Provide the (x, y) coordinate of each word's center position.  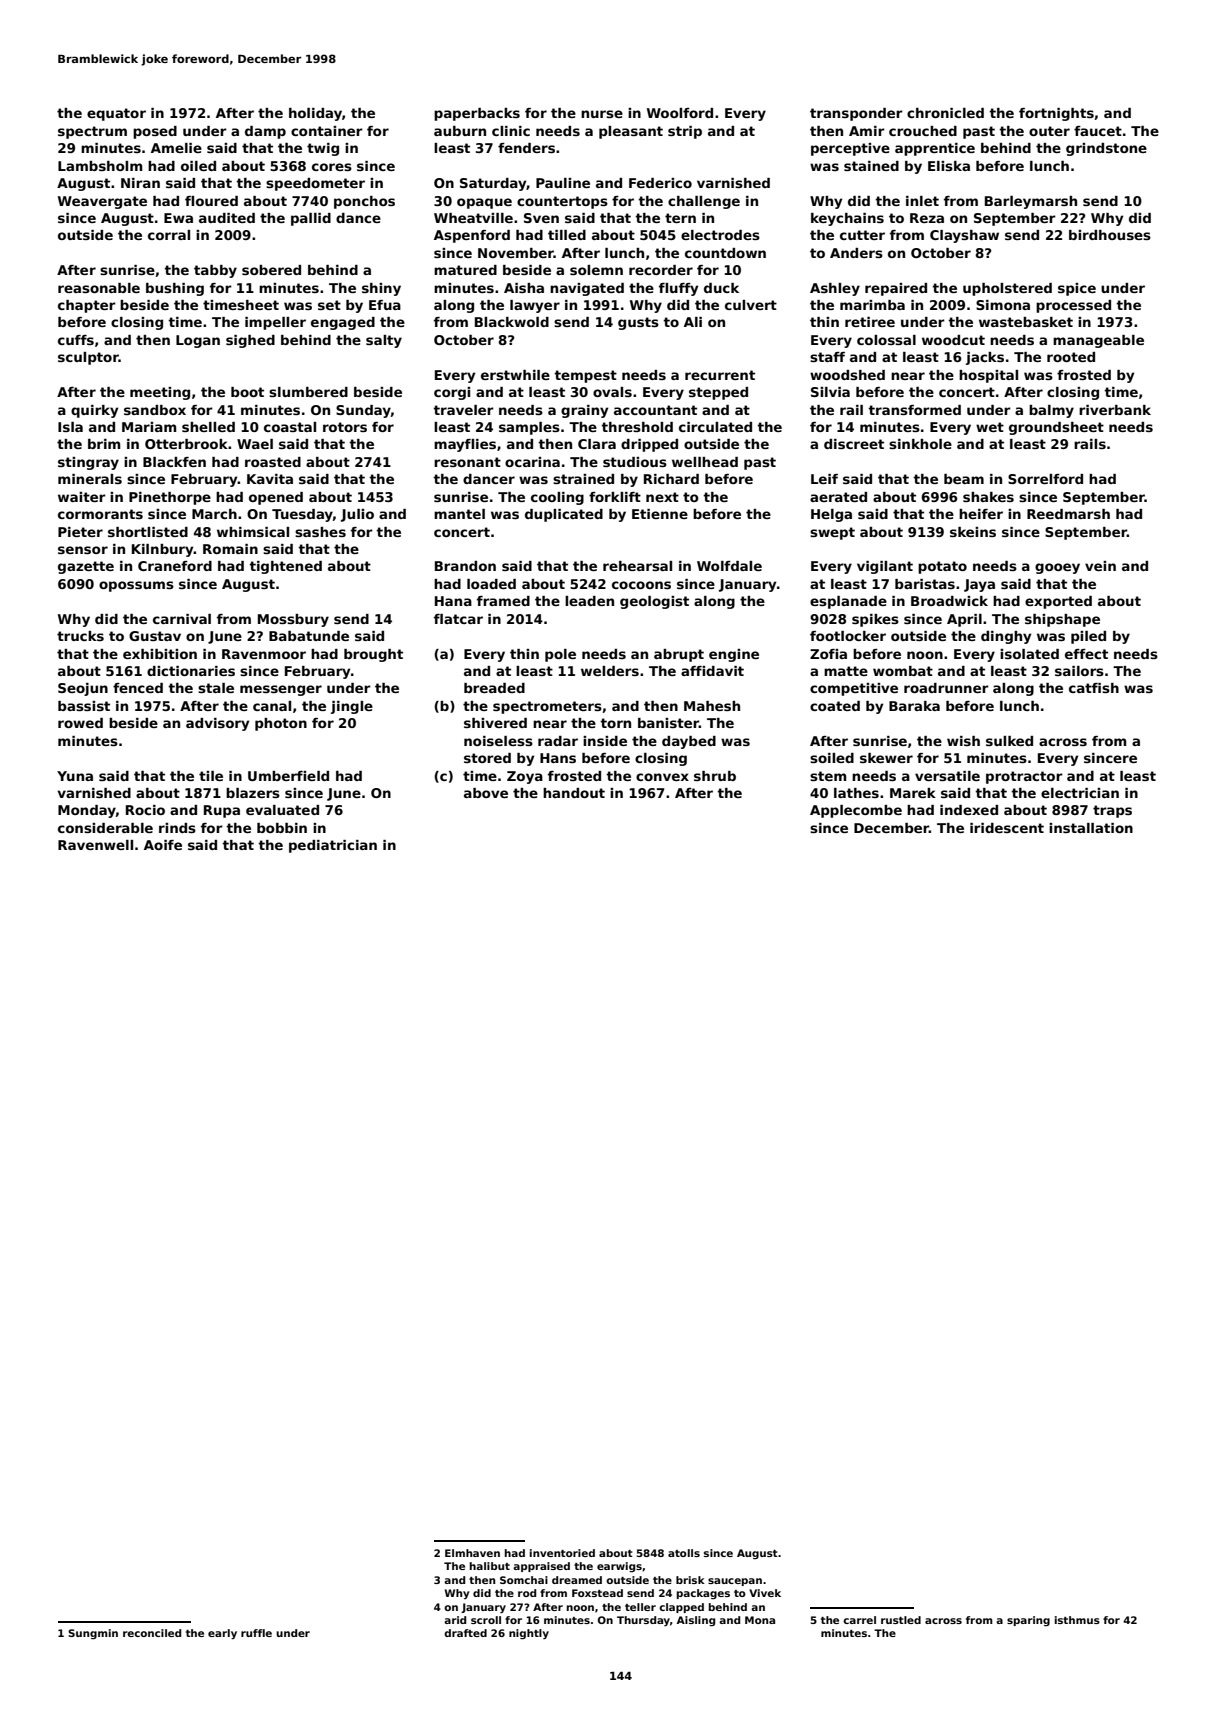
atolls (684, 1553)
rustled (901, 1620)
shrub (715, 776)
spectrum (92, 132)
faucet (1098, 131)
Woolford (680, 113)
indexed (969, 810)
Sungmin (93, 1634)
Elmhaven (472, 1553)
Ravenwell (95, 845)
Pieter (80, 532)
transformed (914, 410)
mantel (459, 514)
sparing (1028, 1621)
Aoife (163, 845)
